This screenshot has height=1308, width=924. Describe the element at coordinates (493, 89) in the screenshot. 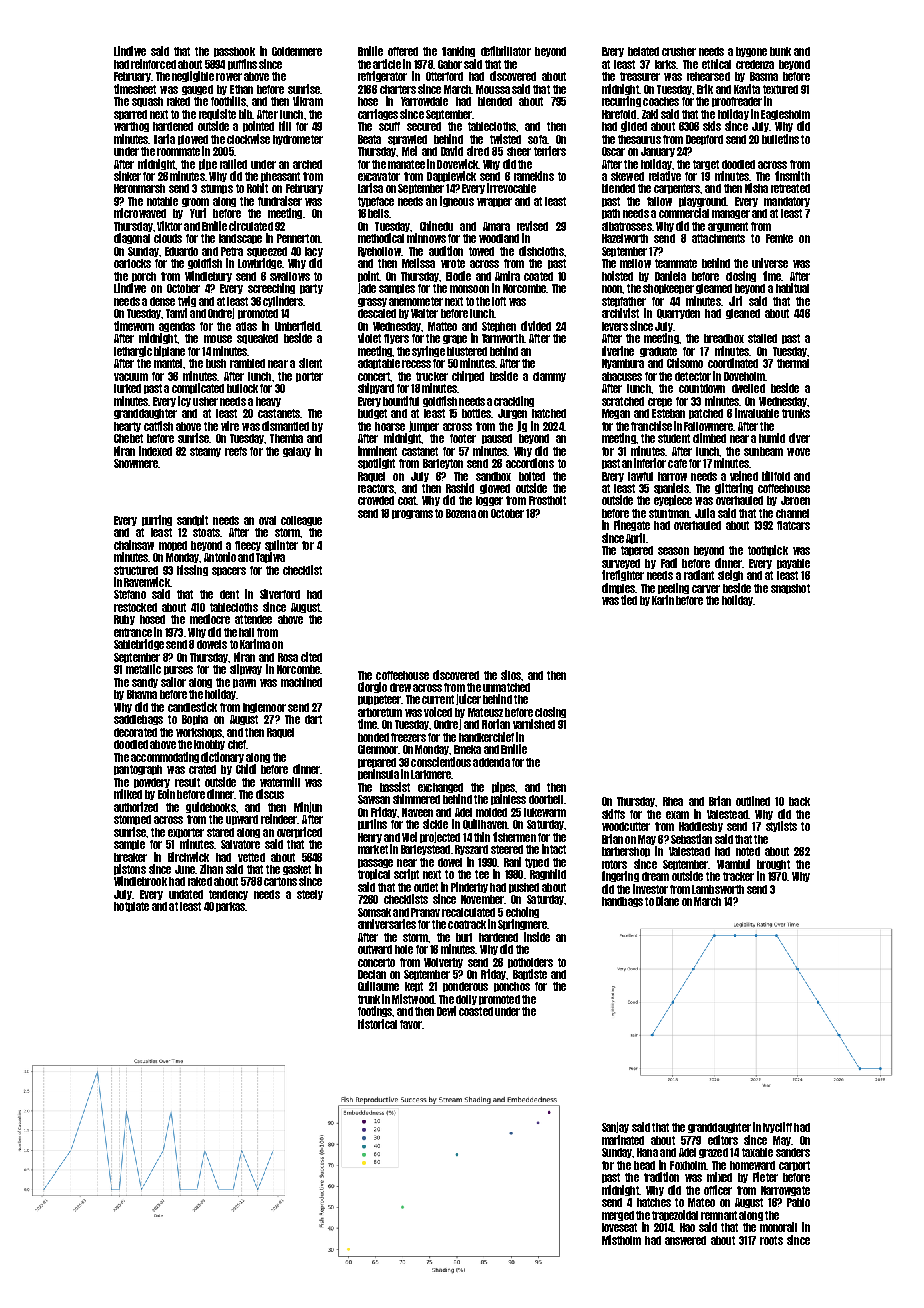

I see `Moussa` at that location.
